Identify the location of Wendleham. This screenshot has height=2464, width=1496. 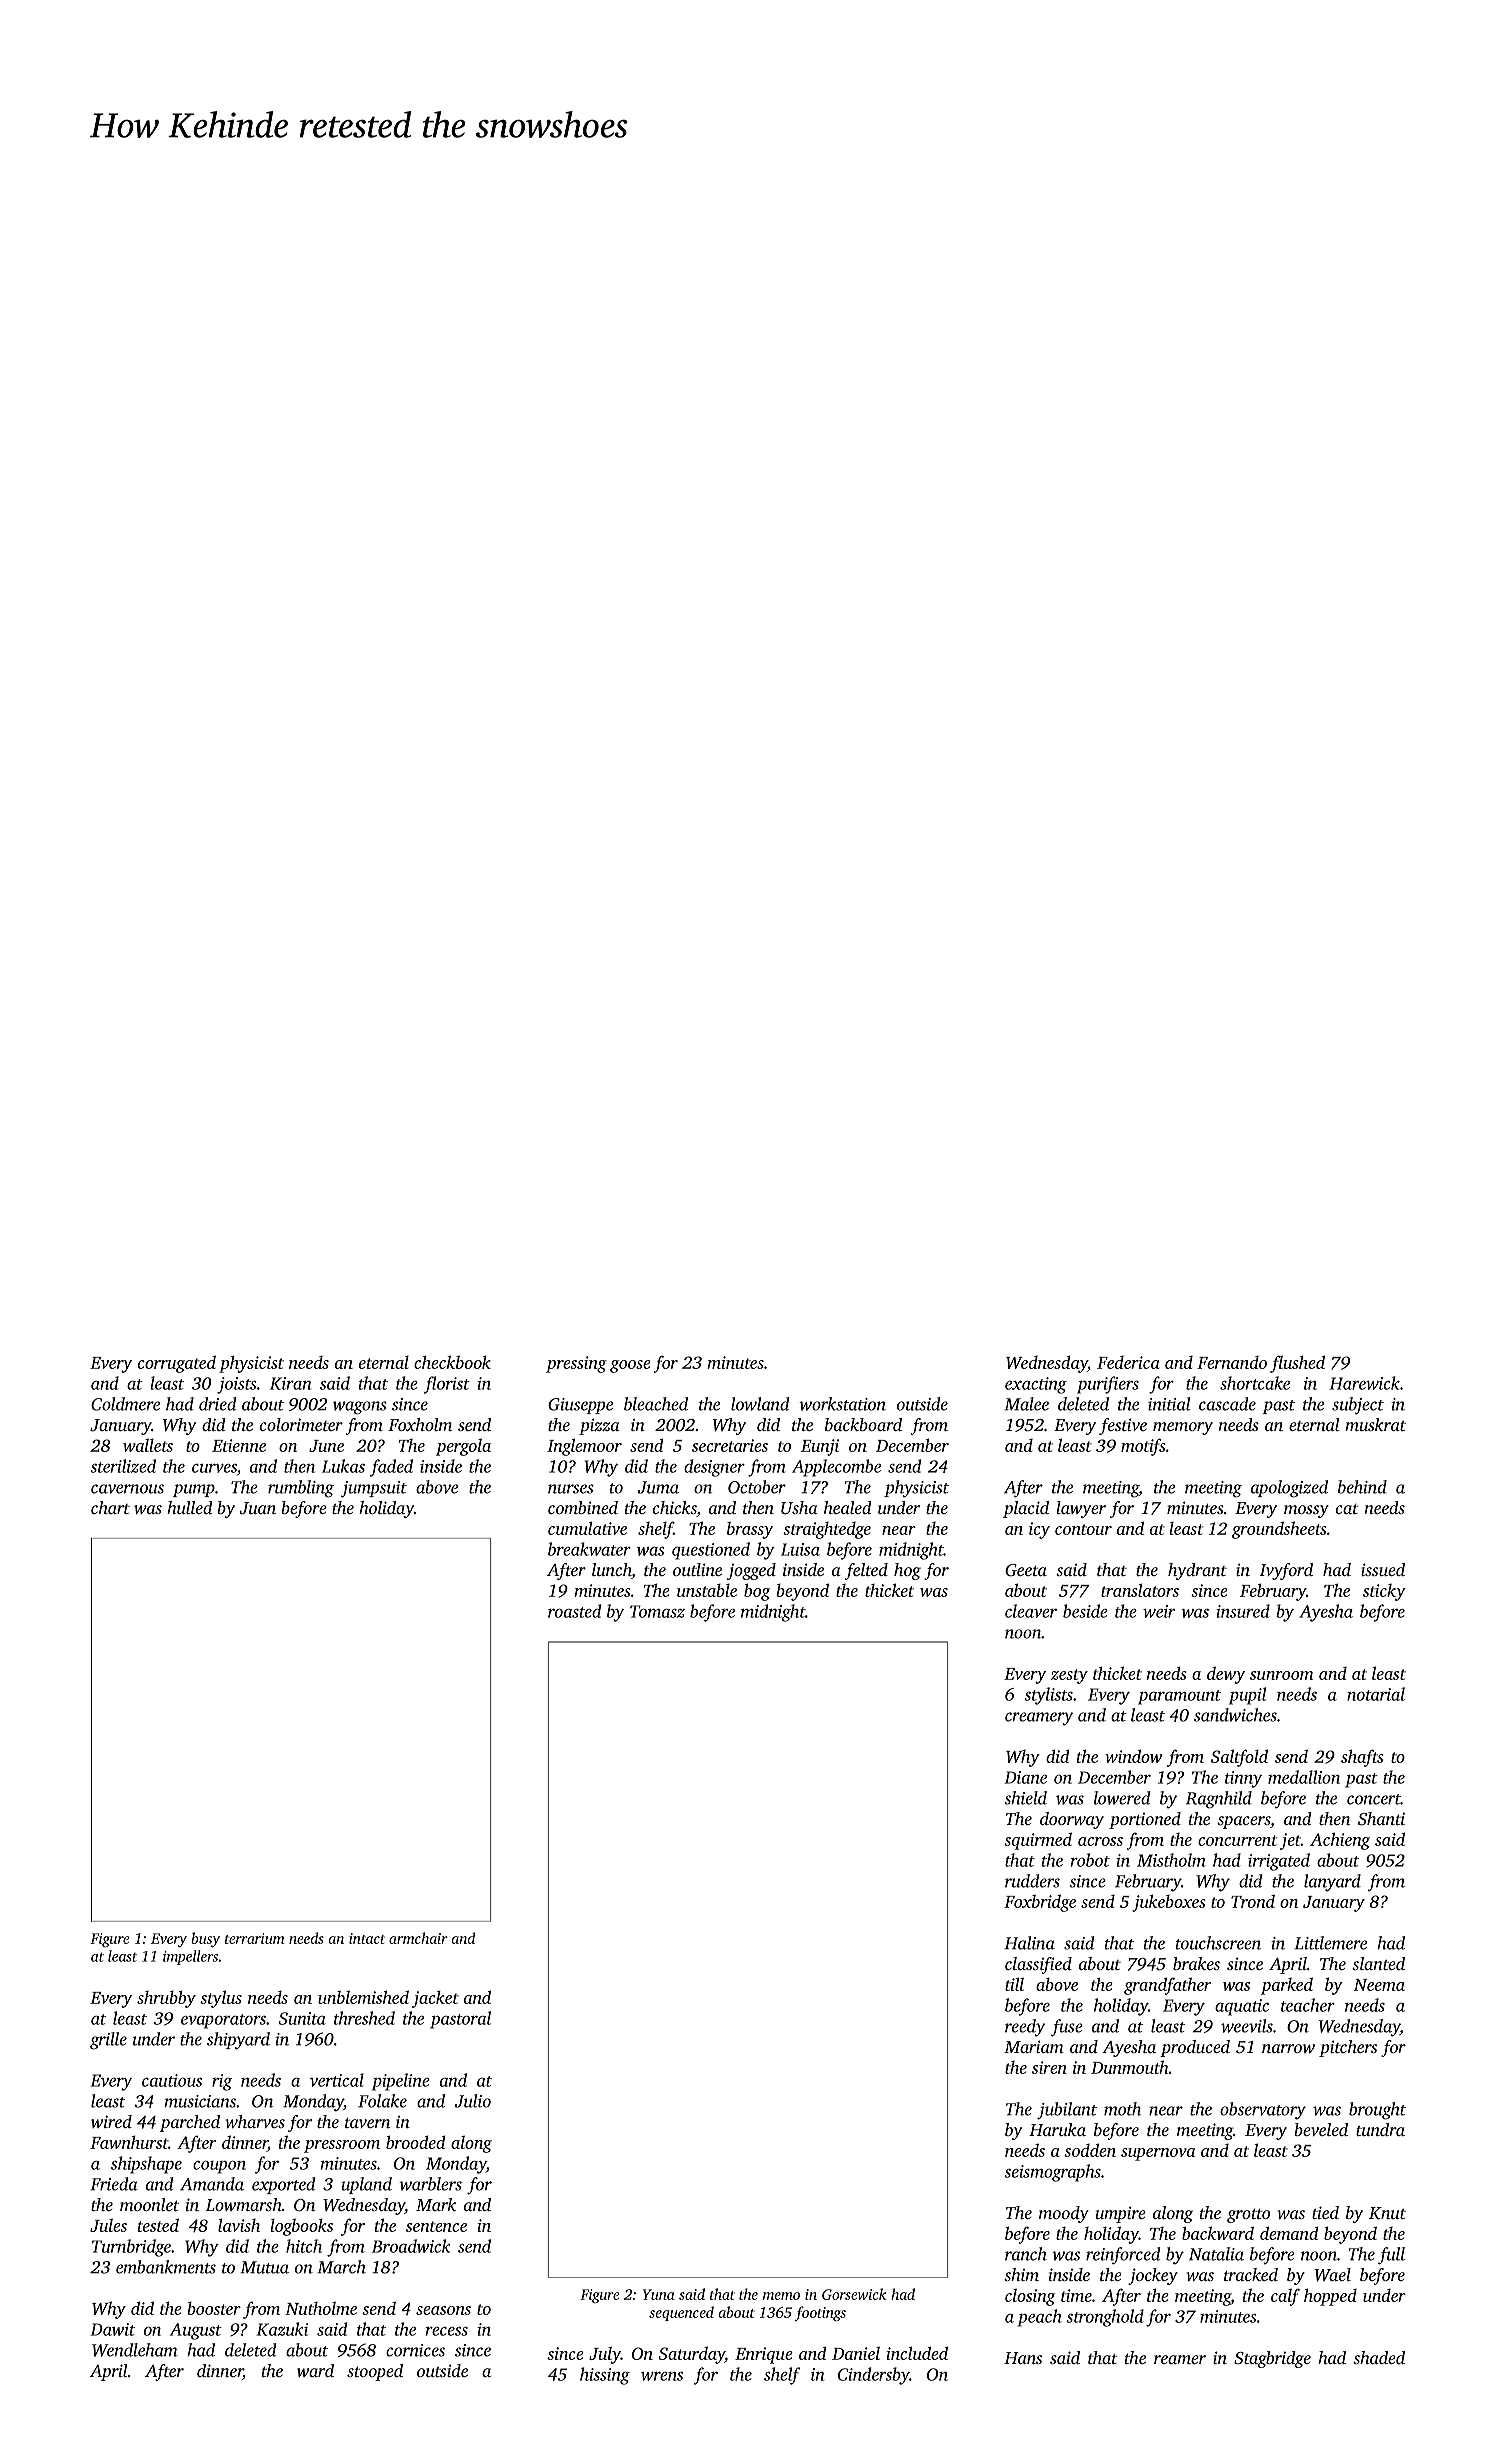
(135, 2350).
